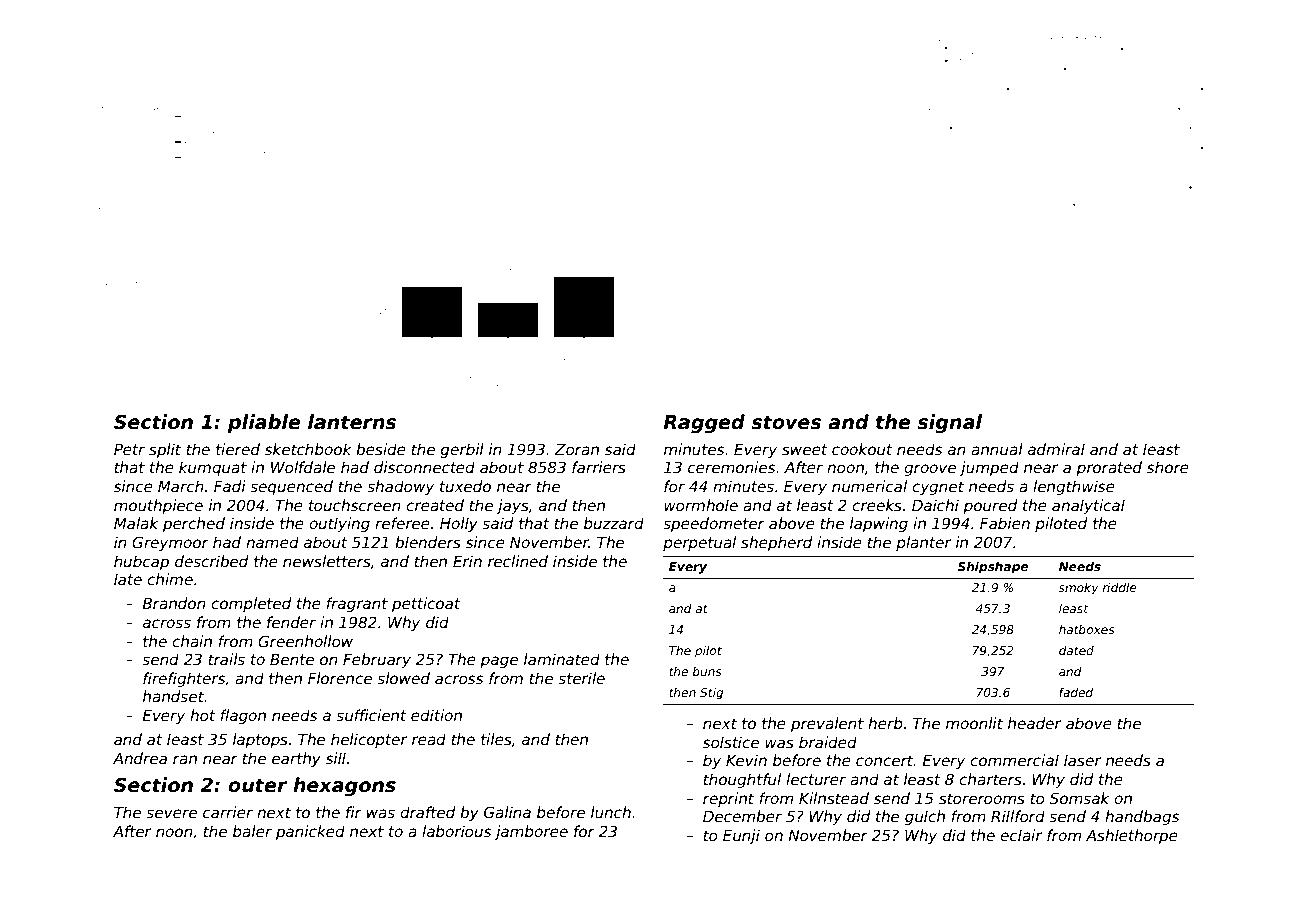 Image resolution: width=1308 pixels, height=924 pixels. What do you see at coordinates (264, 423) in the screenshot?
I see `pliable` at bounding box center [264, 423].
